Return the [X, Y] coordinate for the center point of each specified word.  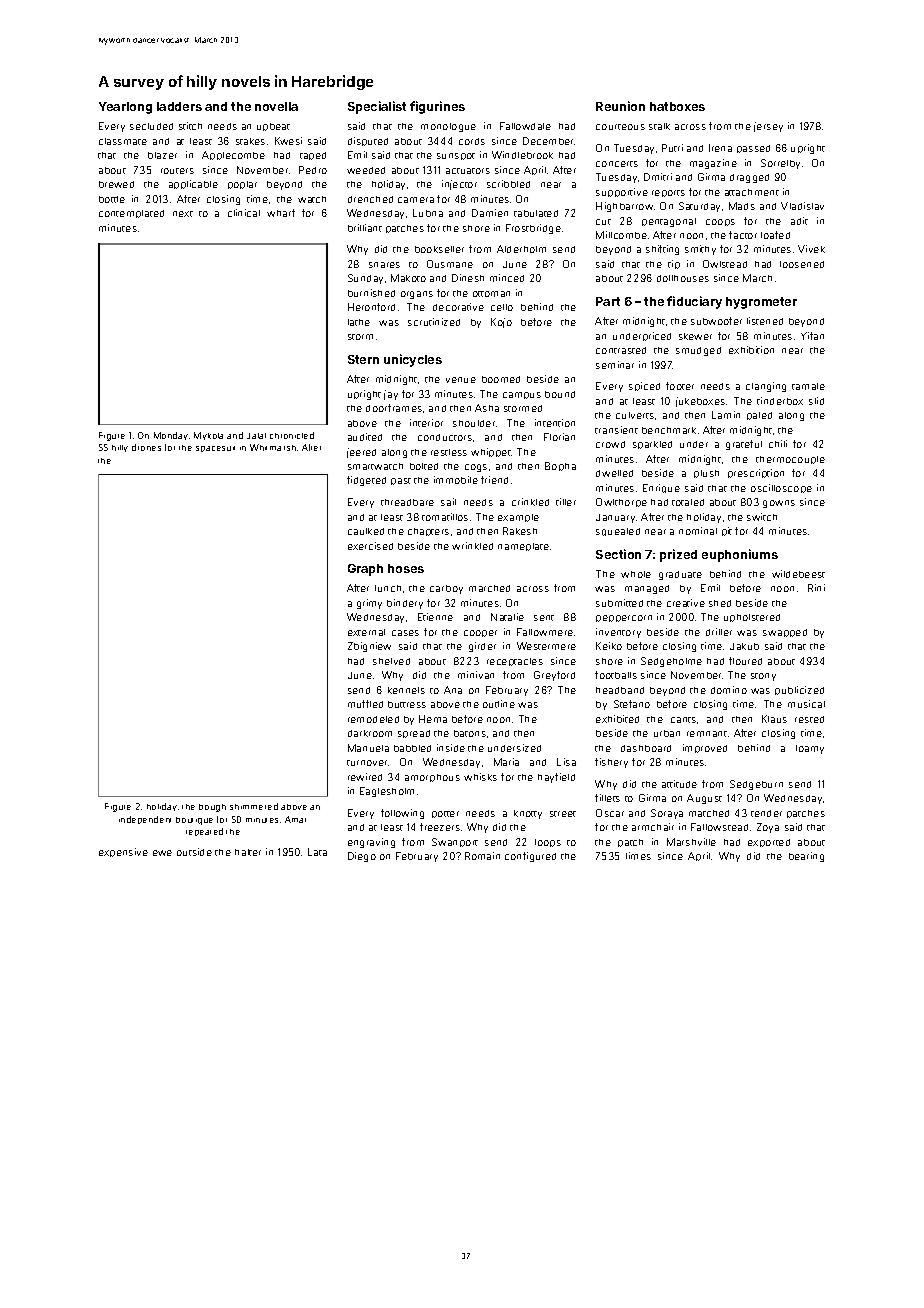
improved [705, 748]
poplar [242, 185]
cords [472, 141]
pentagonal [669, 222]
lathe [359, 322]
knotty [528, 814]
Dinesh [468, 278]
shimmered [254, 806]
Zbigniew [369, 647]
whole [636, 574]
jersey [768, 127]
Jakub [744, 646]
